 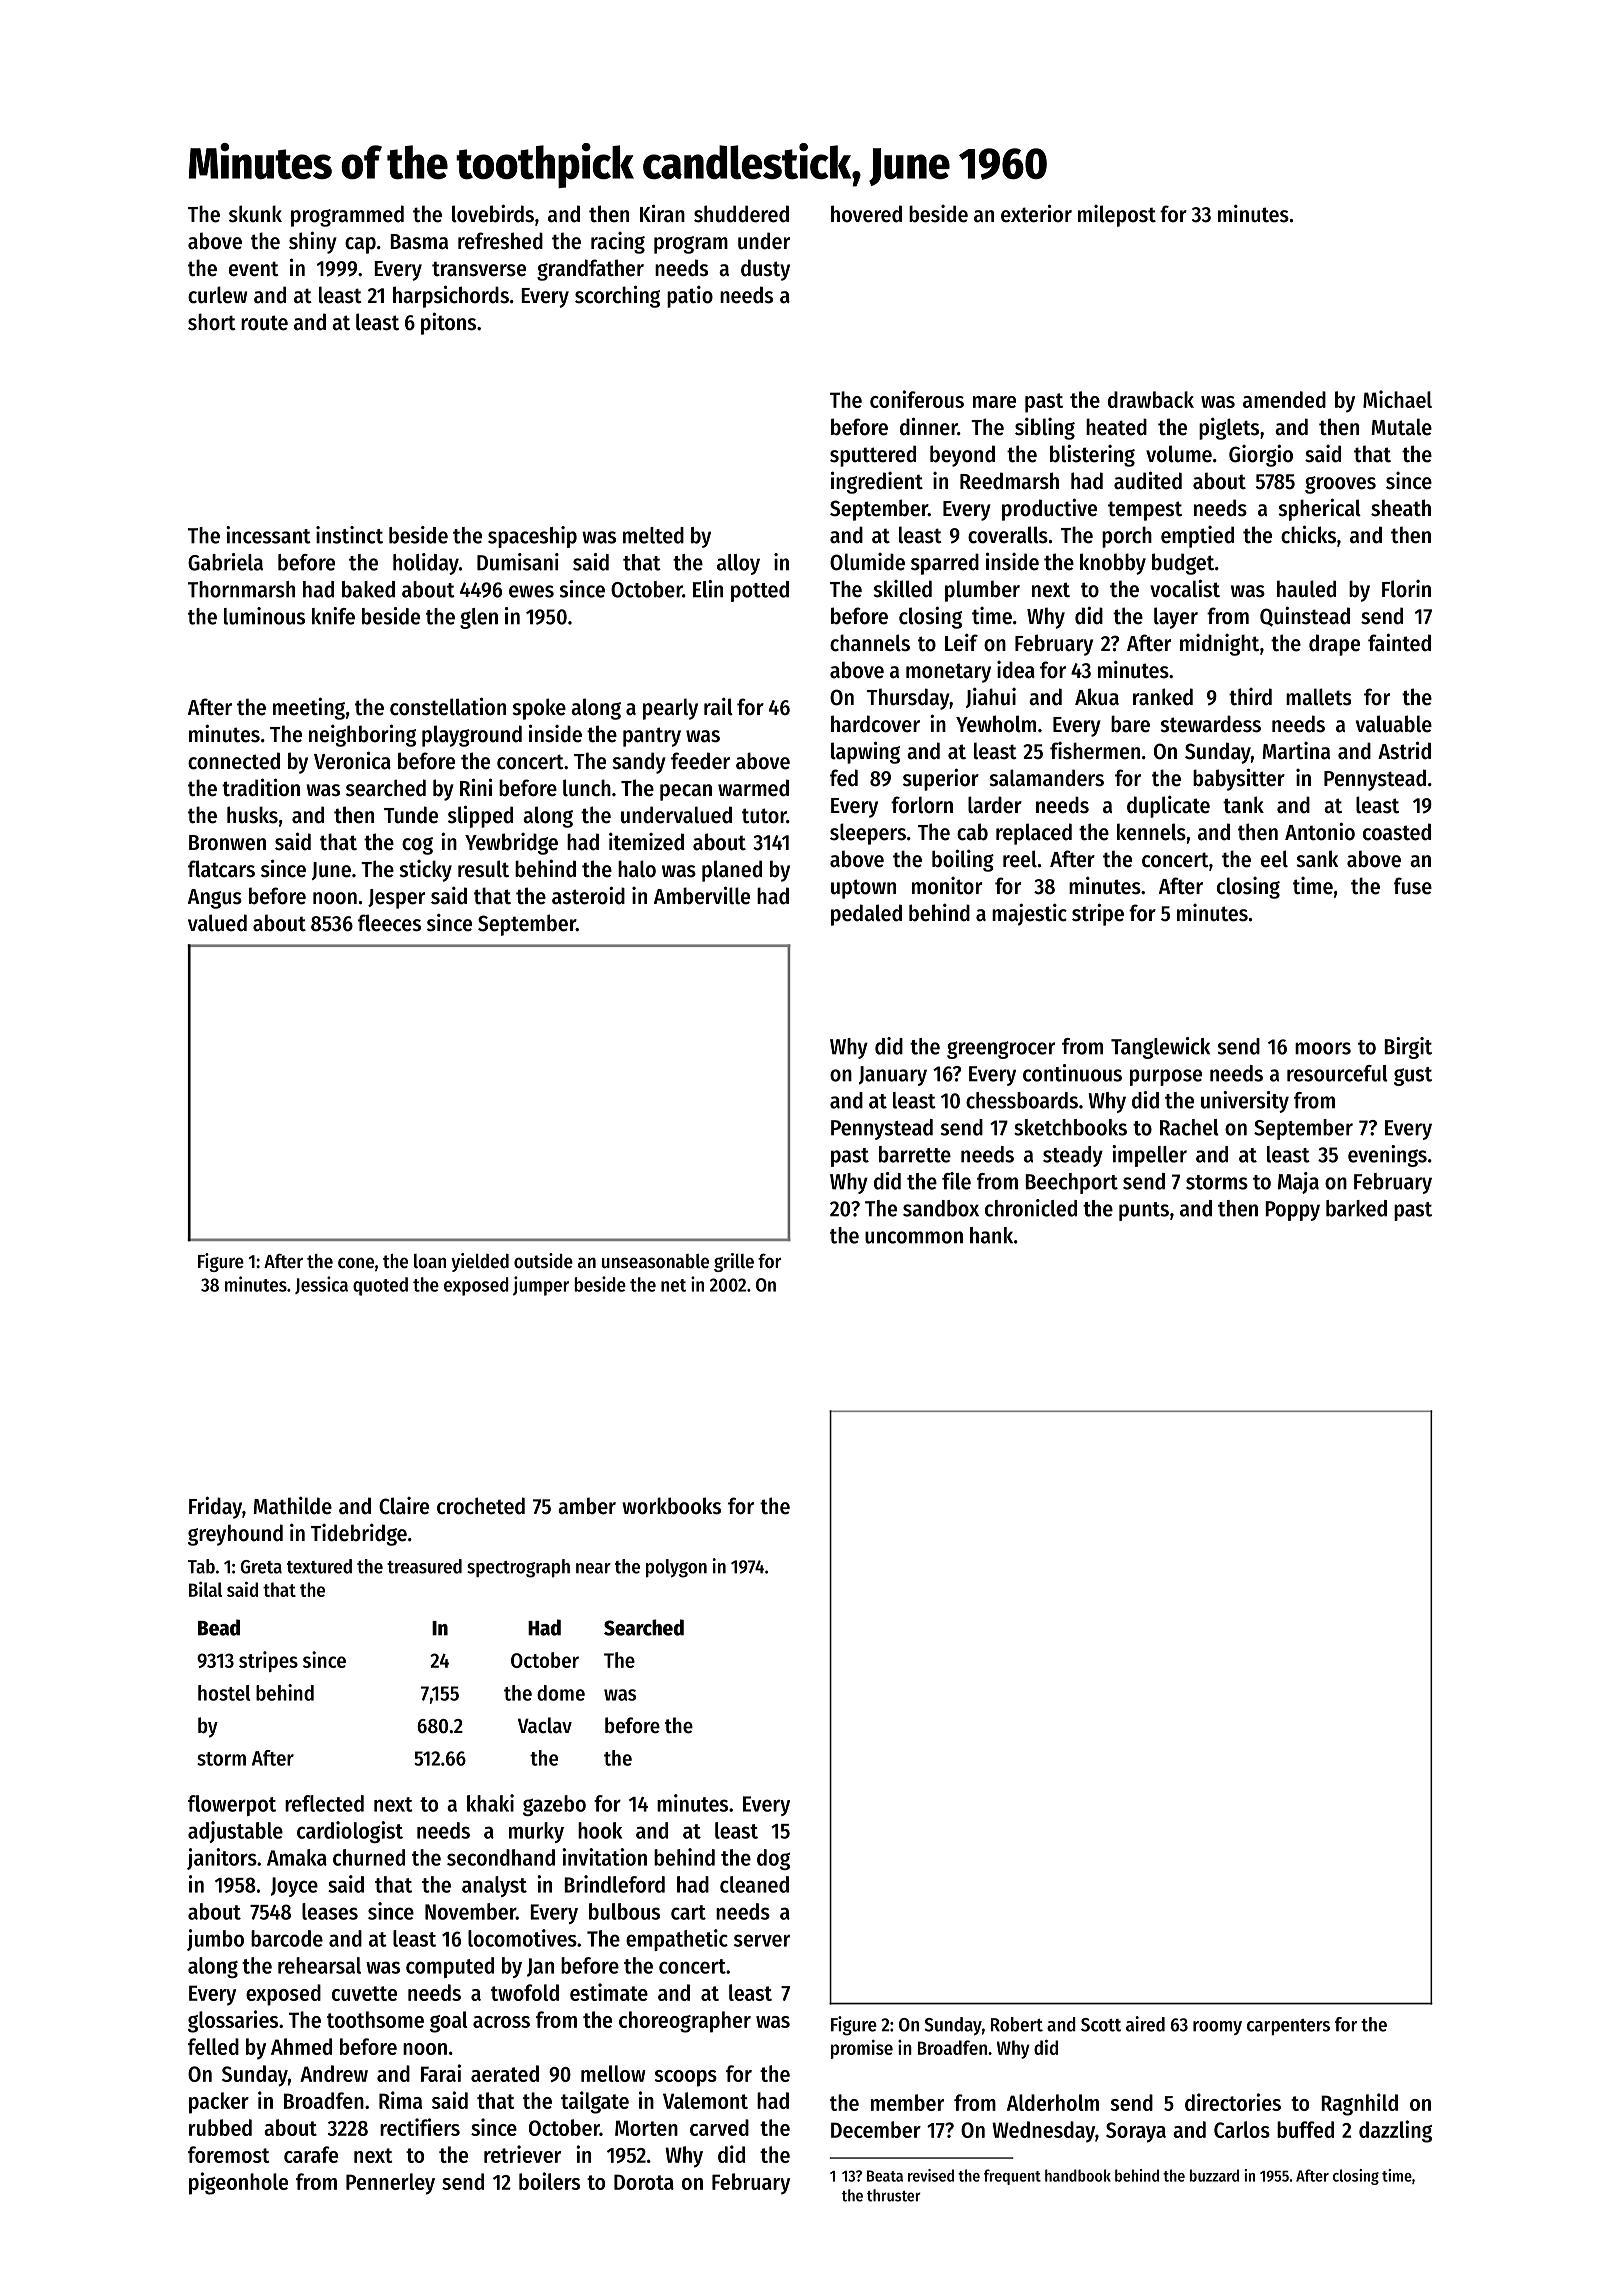 I want to click on Basma, so click(x=419, y=242).
